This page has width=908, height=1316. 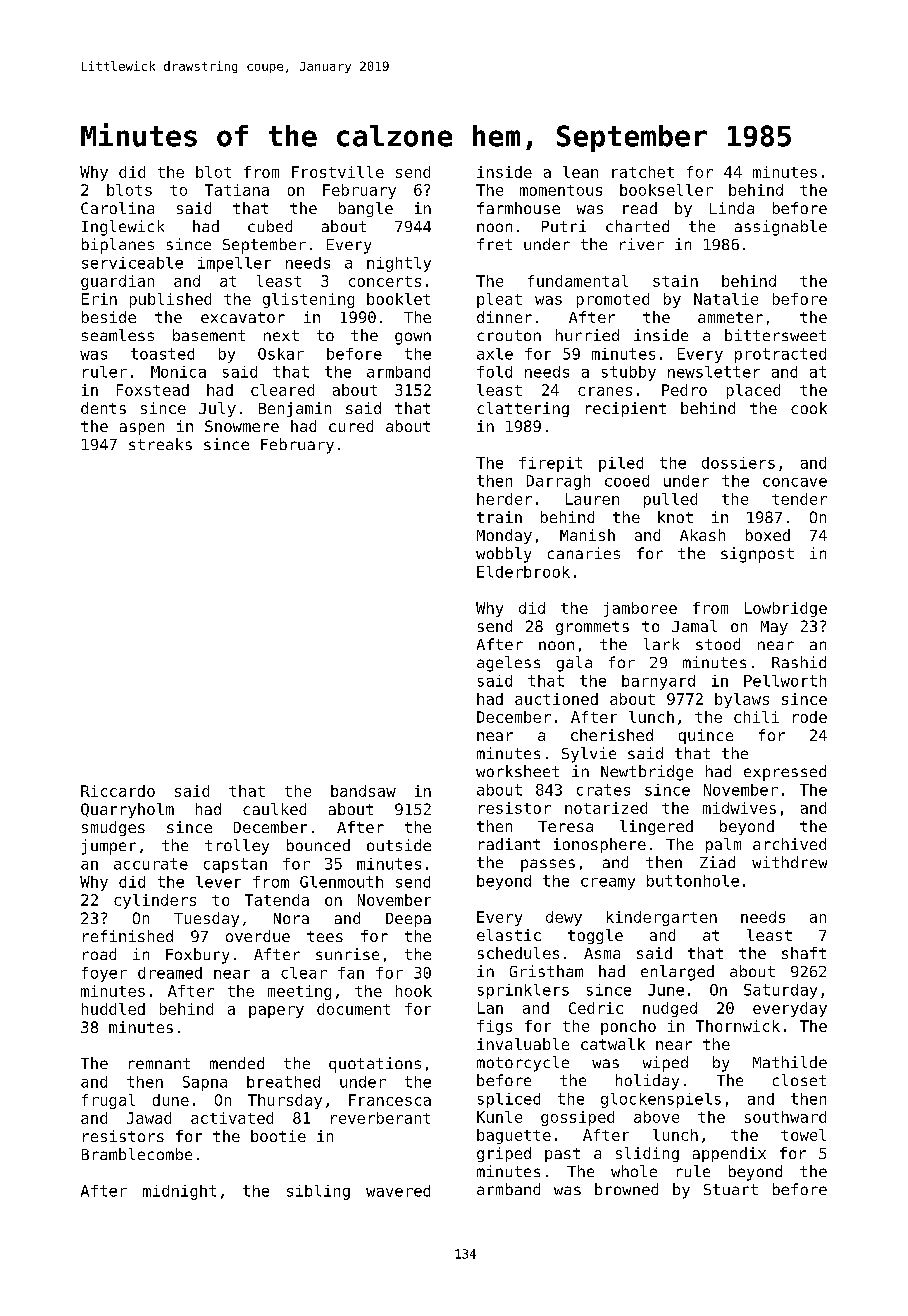 I want to click on auctioned, so click(x=556, y=699).
